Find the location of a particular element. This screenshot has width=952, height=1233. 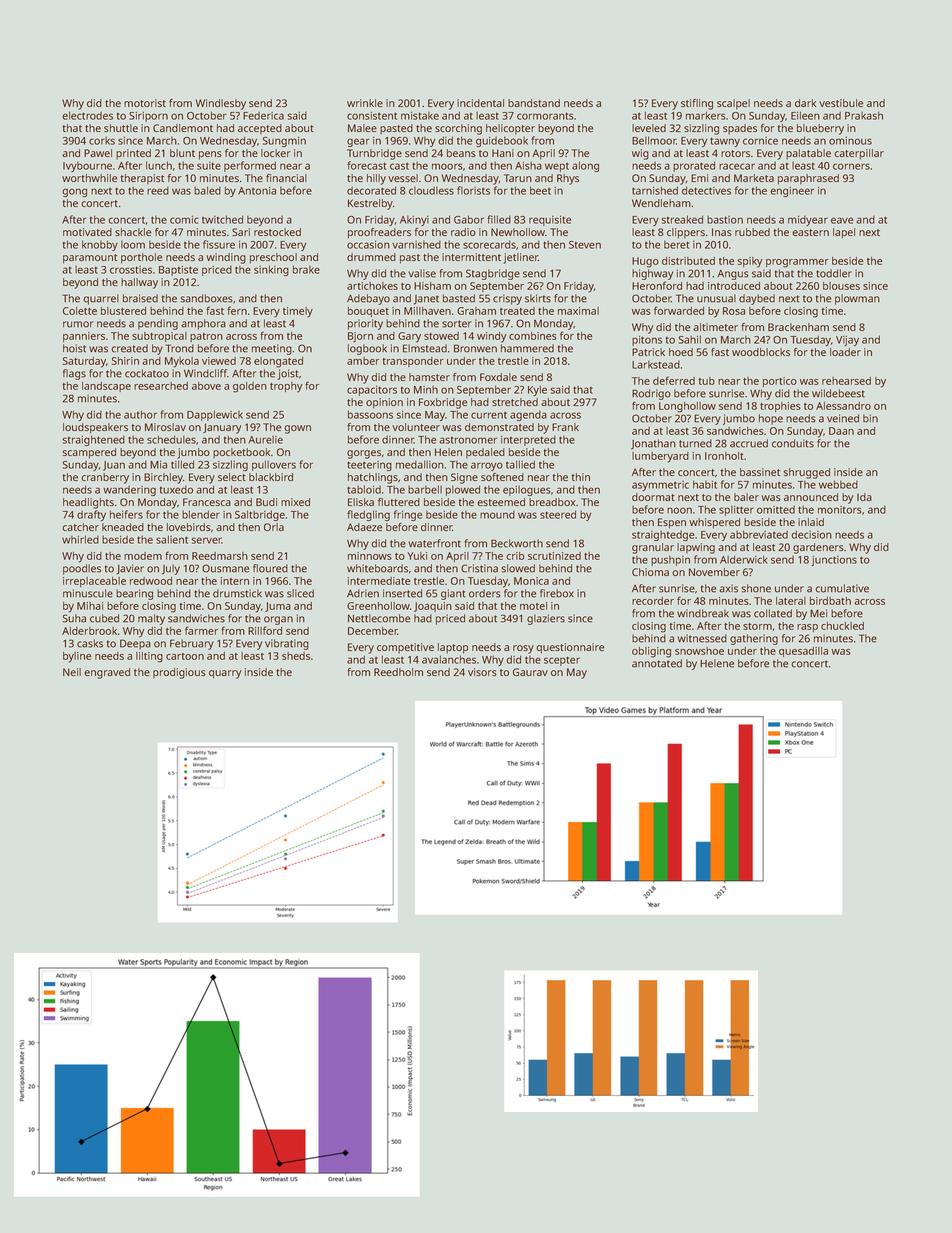

comic is located at coordinates (184, 220).
